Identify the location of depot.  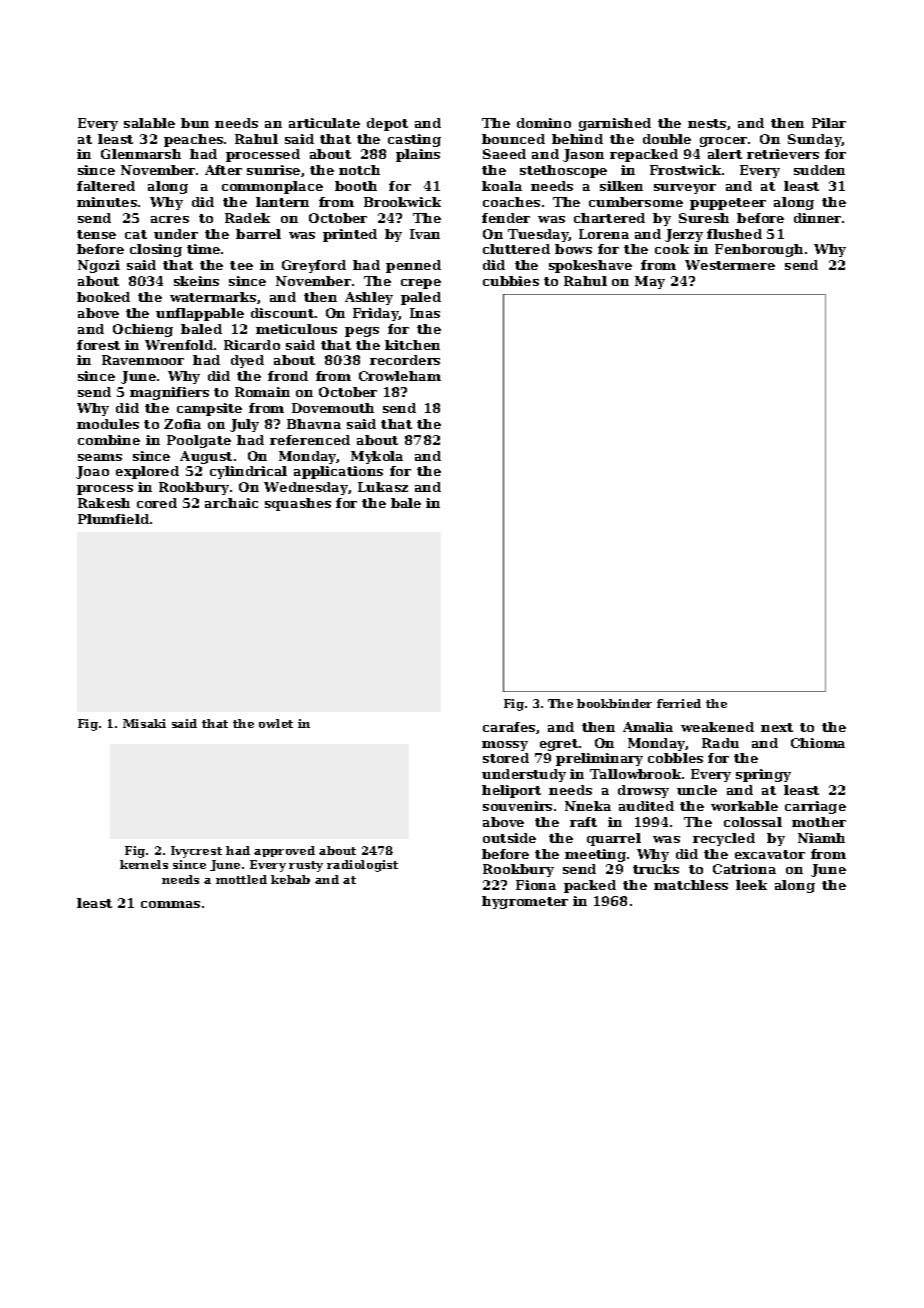
(387, 124).
